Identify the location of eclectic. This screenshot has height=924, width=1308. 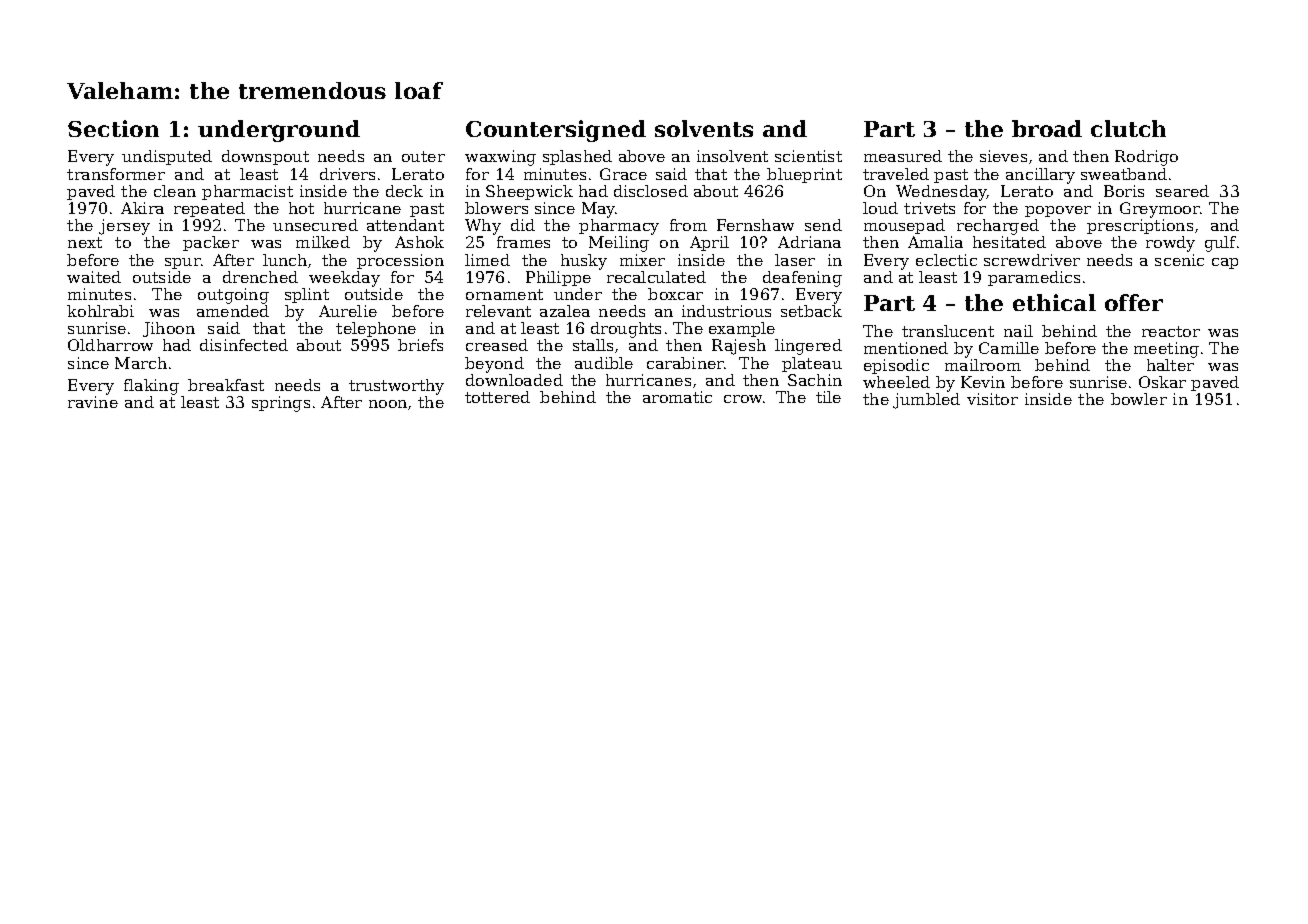
(946, 260).
